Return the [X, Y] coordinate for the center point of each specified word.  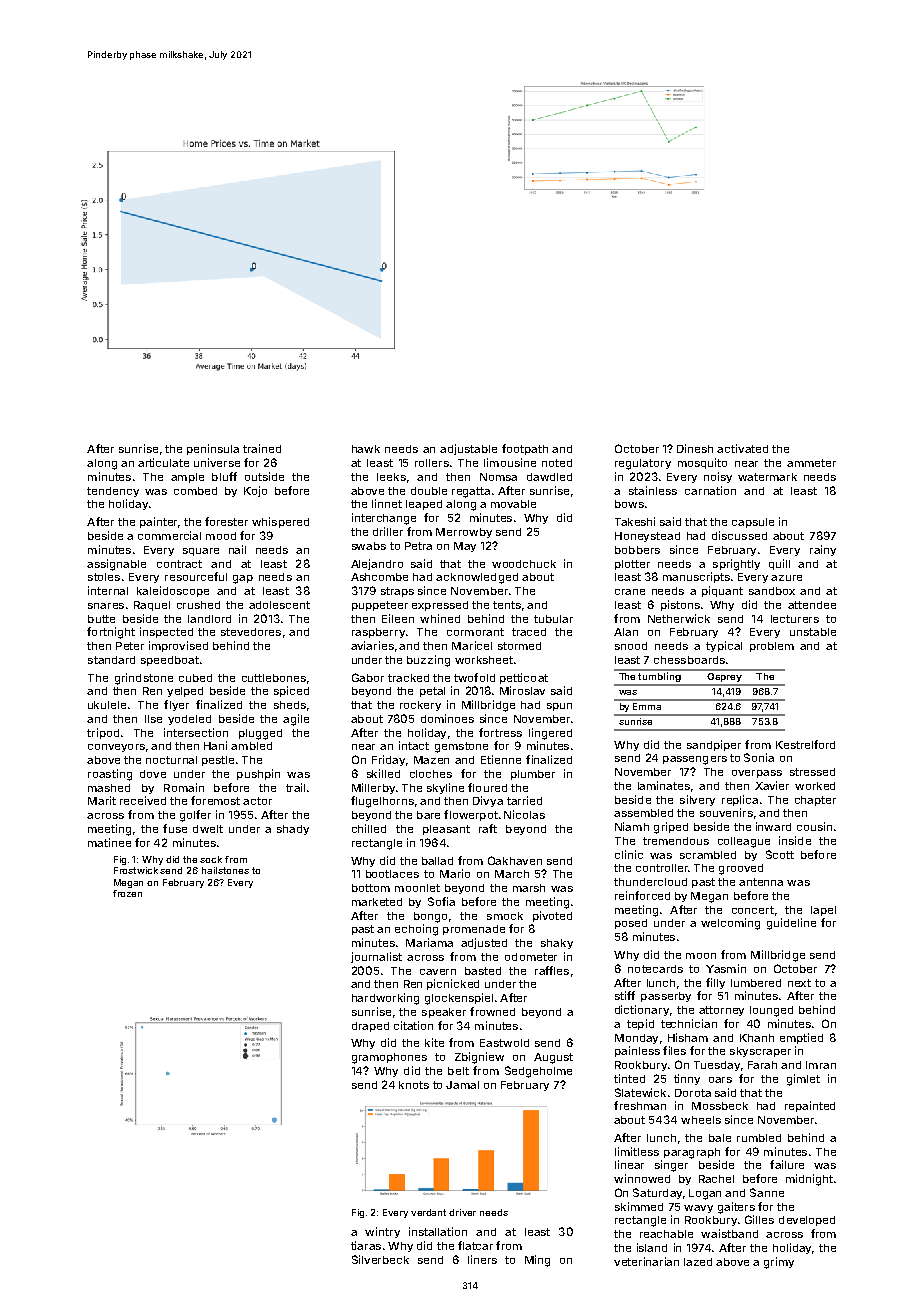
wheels [701, 1120]
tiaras [366, 1245]
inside [795, 840]
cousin [814, 826]
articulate [163, 462]
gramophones [389, 1058]
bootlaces [392, 874]
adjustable [468, 449]
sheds [290, 705]
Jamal [462, 1085]
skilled [383, 773]
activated [742, 448]
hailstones [225, 870]
